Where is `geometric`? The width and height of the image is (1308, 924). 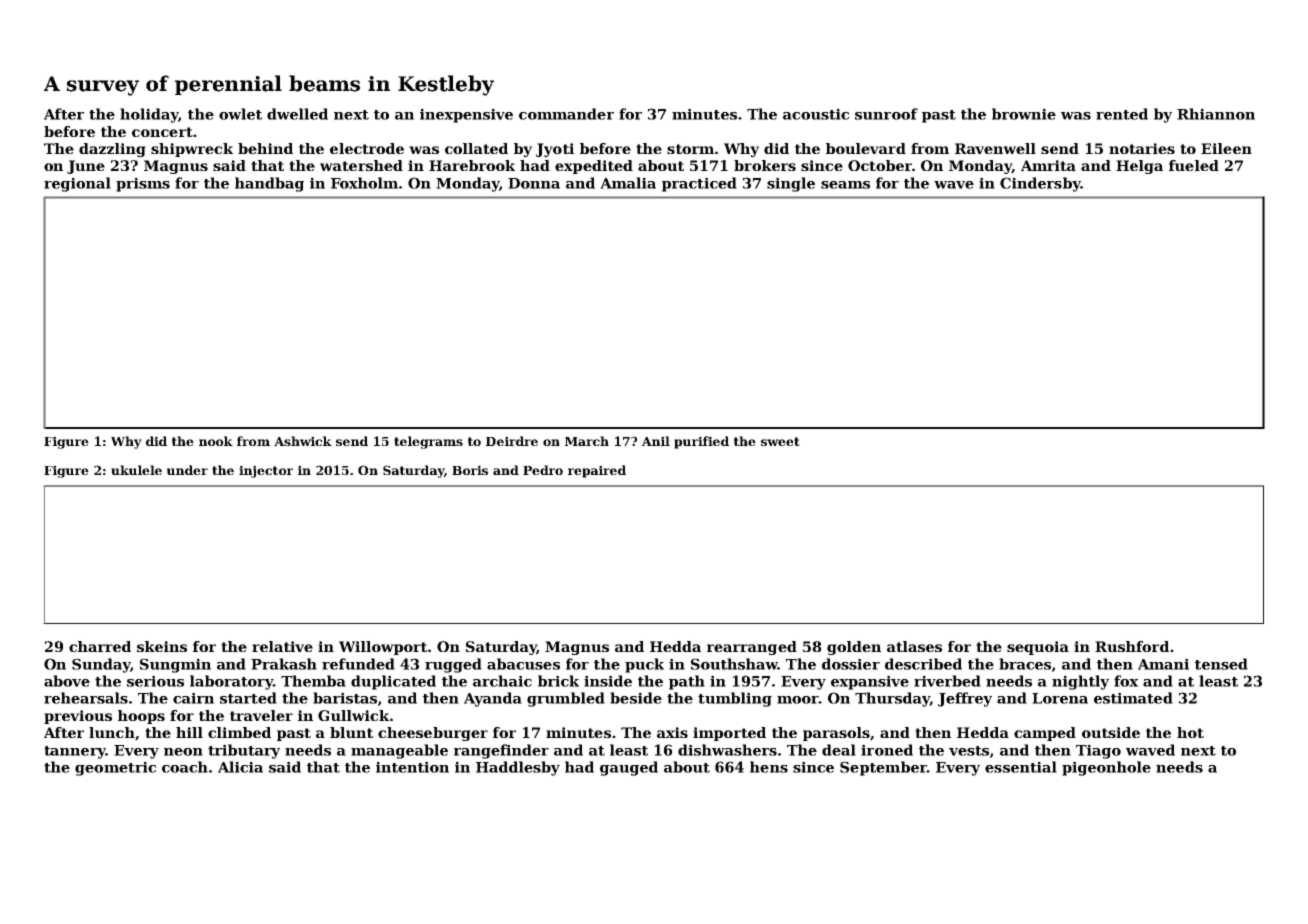 geometric is located at coordinates (115, 768).
